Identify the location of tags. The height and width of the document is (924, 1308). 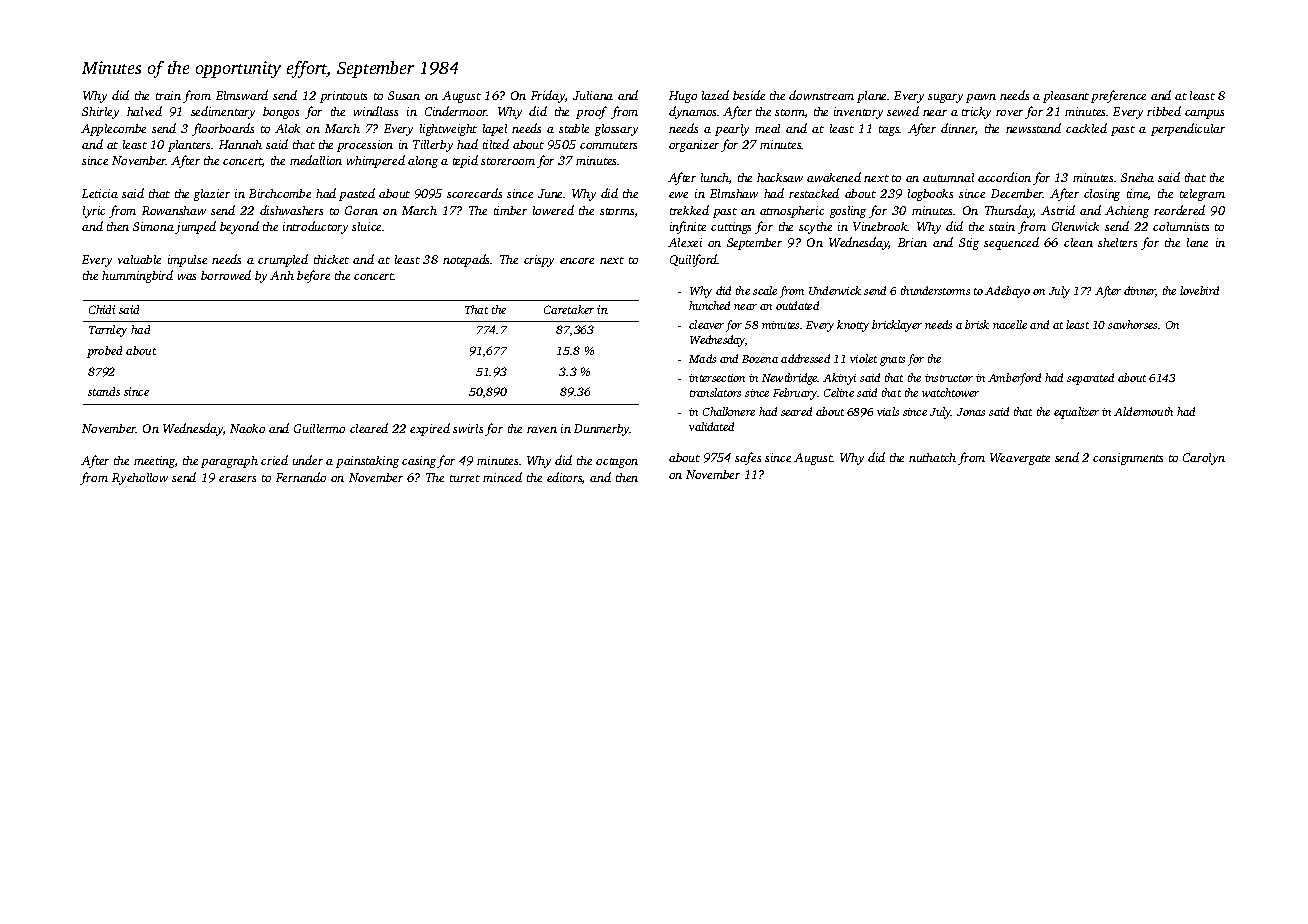
(889, 131).
